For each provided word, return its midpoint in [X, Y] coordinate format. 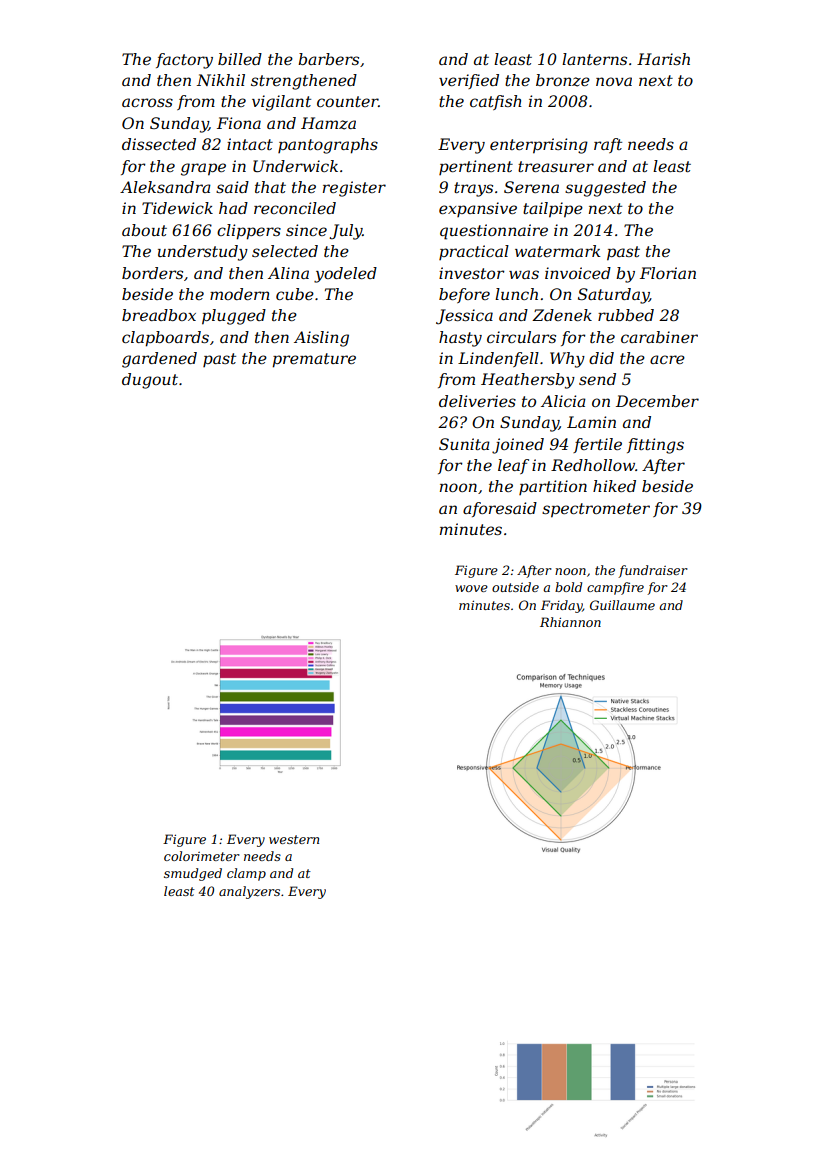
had [233, 208]
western [294, 839]
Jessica [464, 317]
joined [518, 446]
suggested [605, 189]
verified [469, 81]
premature [314, 360]
